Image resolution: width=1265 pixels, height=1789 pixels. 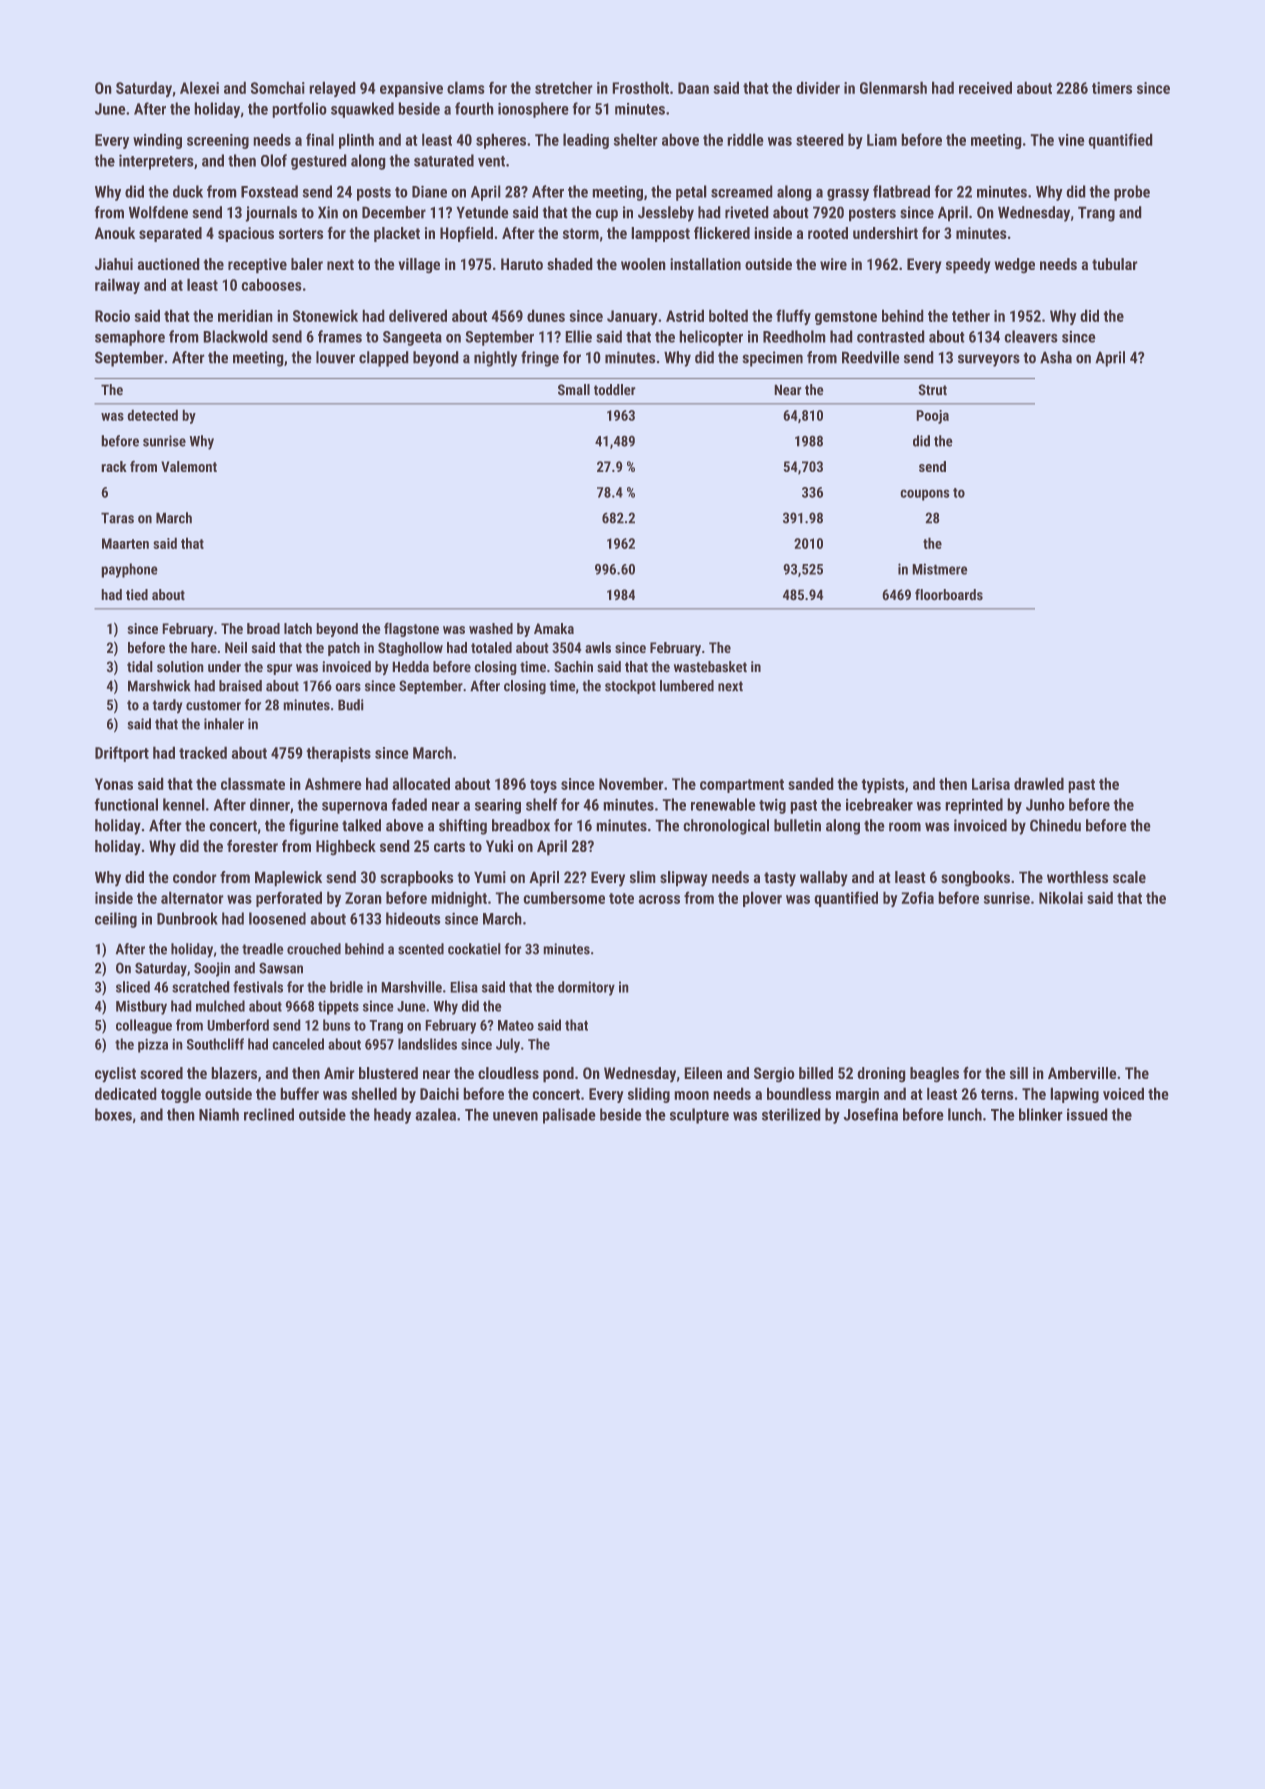 What do you see at coordinates (129, 570) in the screenshot?
I see `payphone` at bounding box center [129, 570].
